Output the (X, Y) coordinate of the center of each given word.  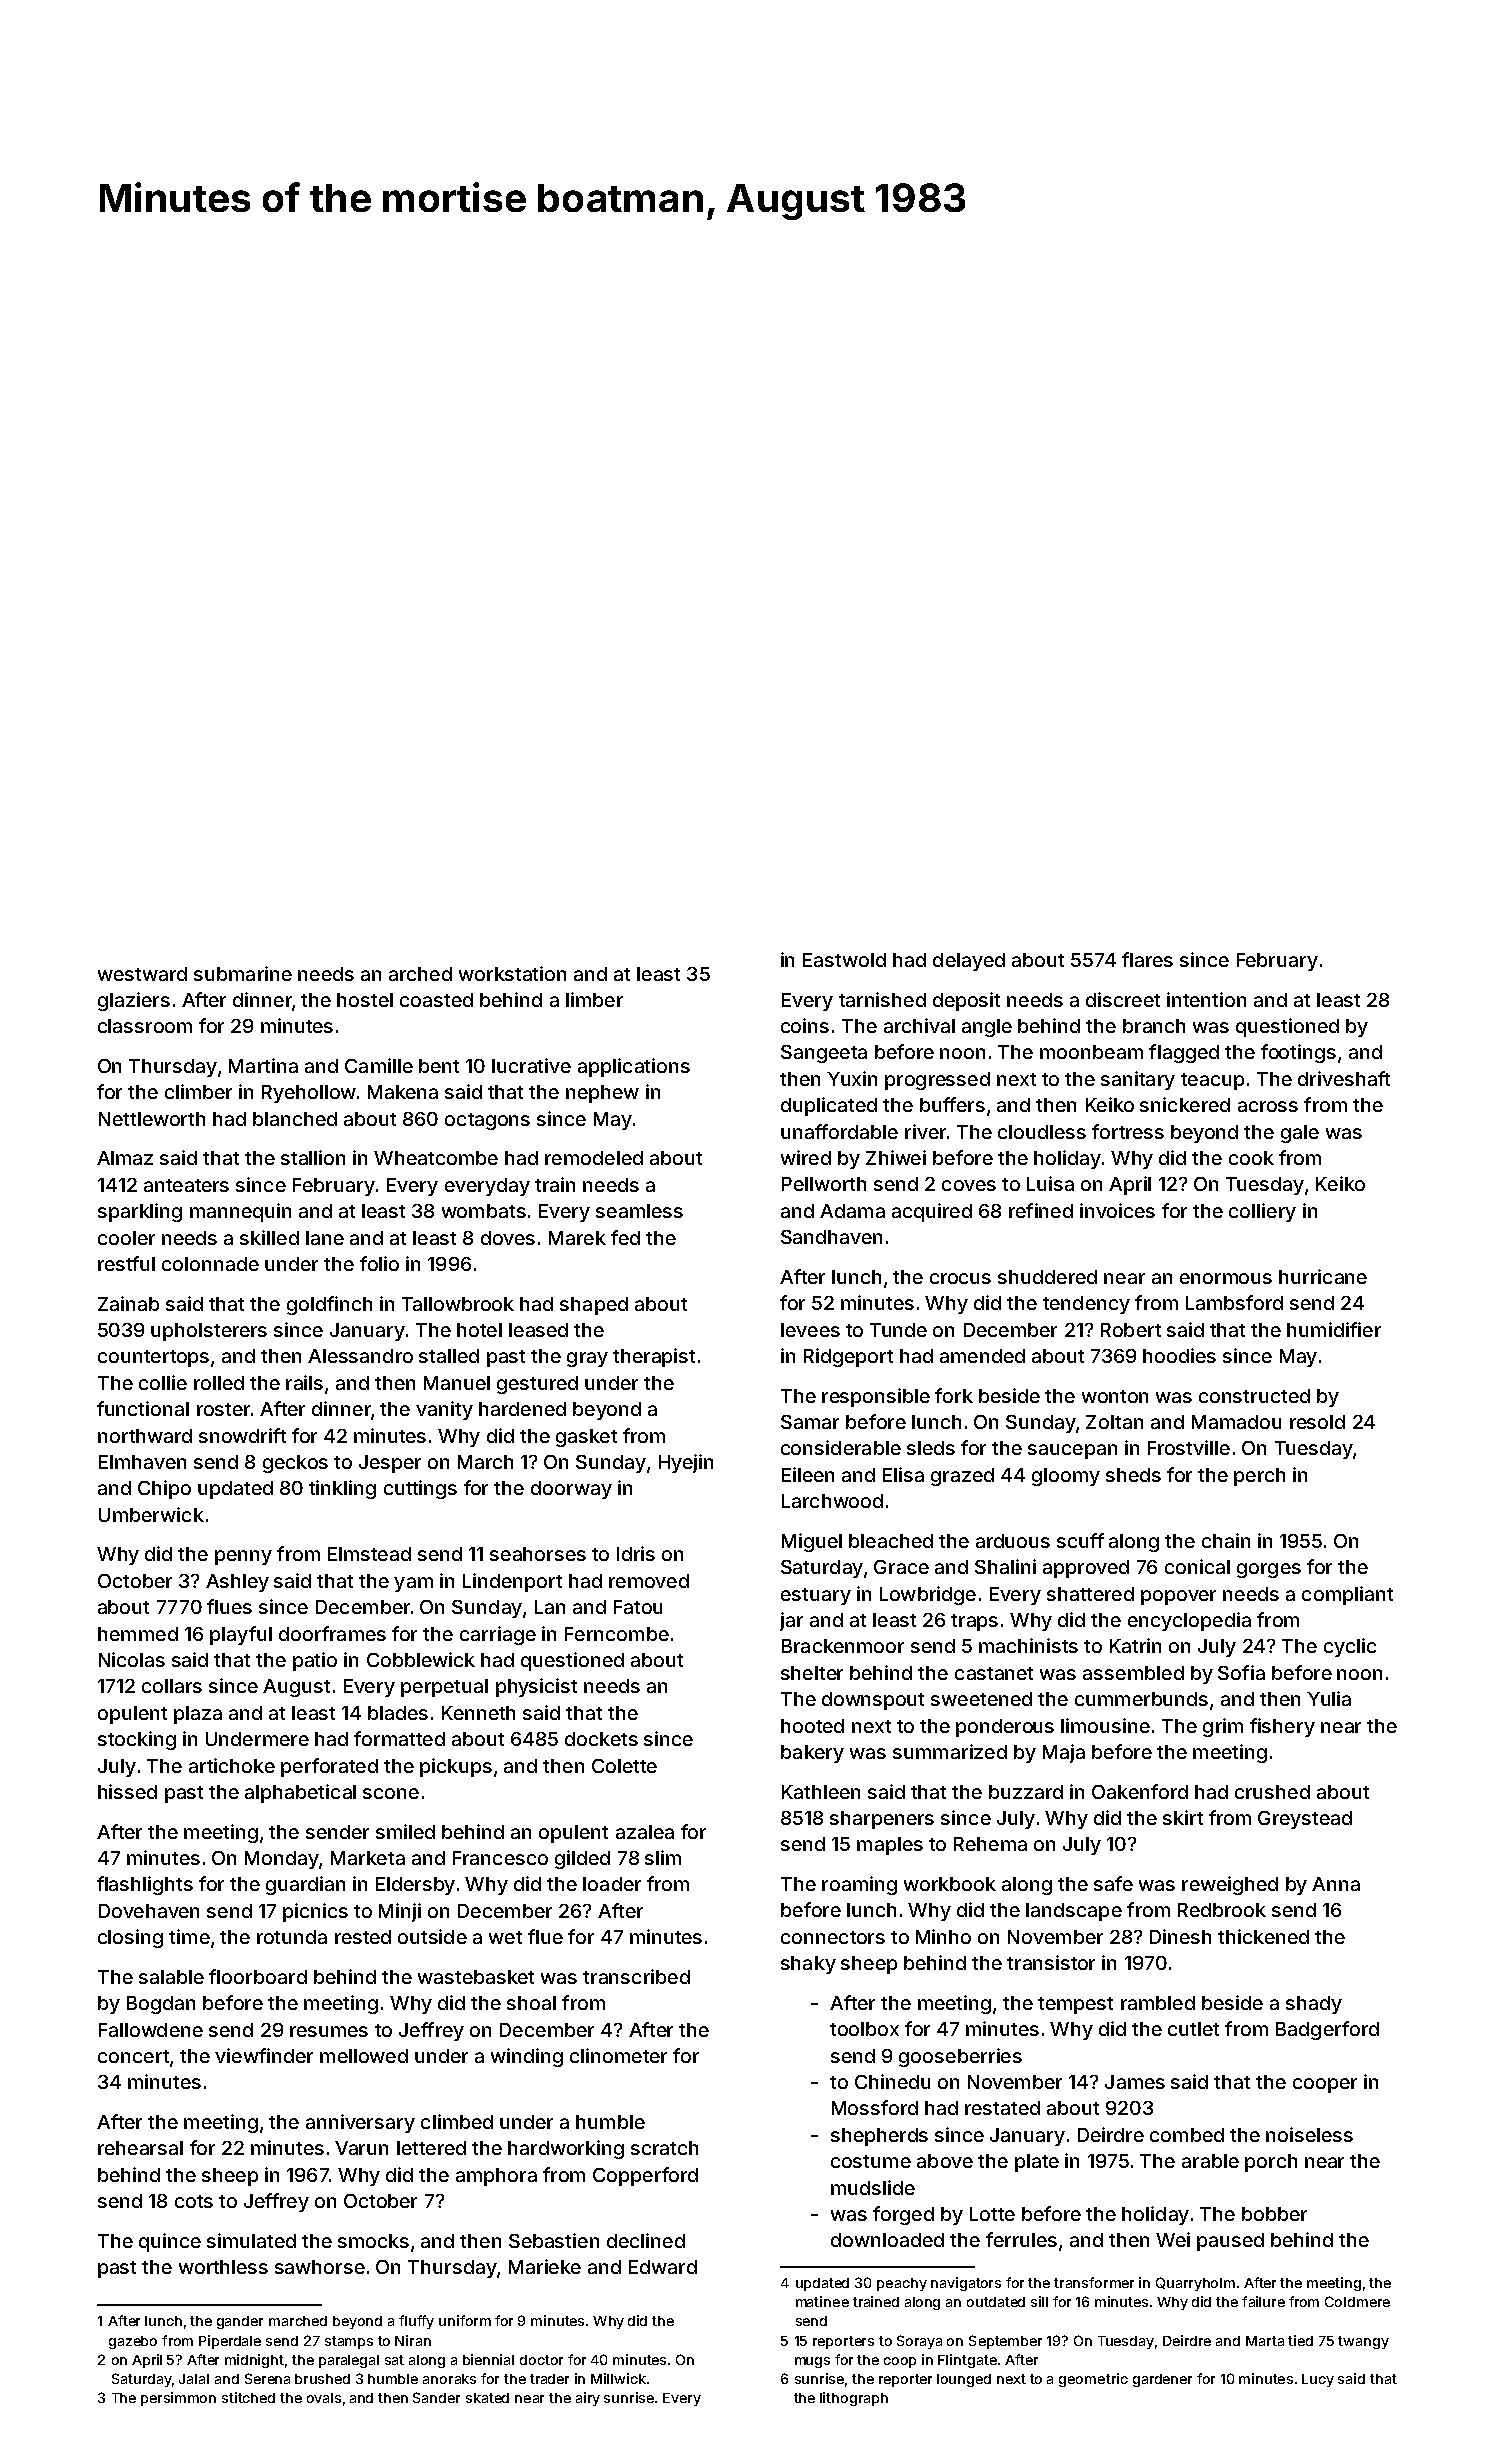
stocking (137, 1740)
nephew (602, 1094)
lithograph (854, 2399)
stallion (313, 1157)
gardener (1162, 2380)
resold (1317, 1422)
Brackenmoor (843, 1646)
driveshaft (1344, 1078)
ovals (324, 2398)
